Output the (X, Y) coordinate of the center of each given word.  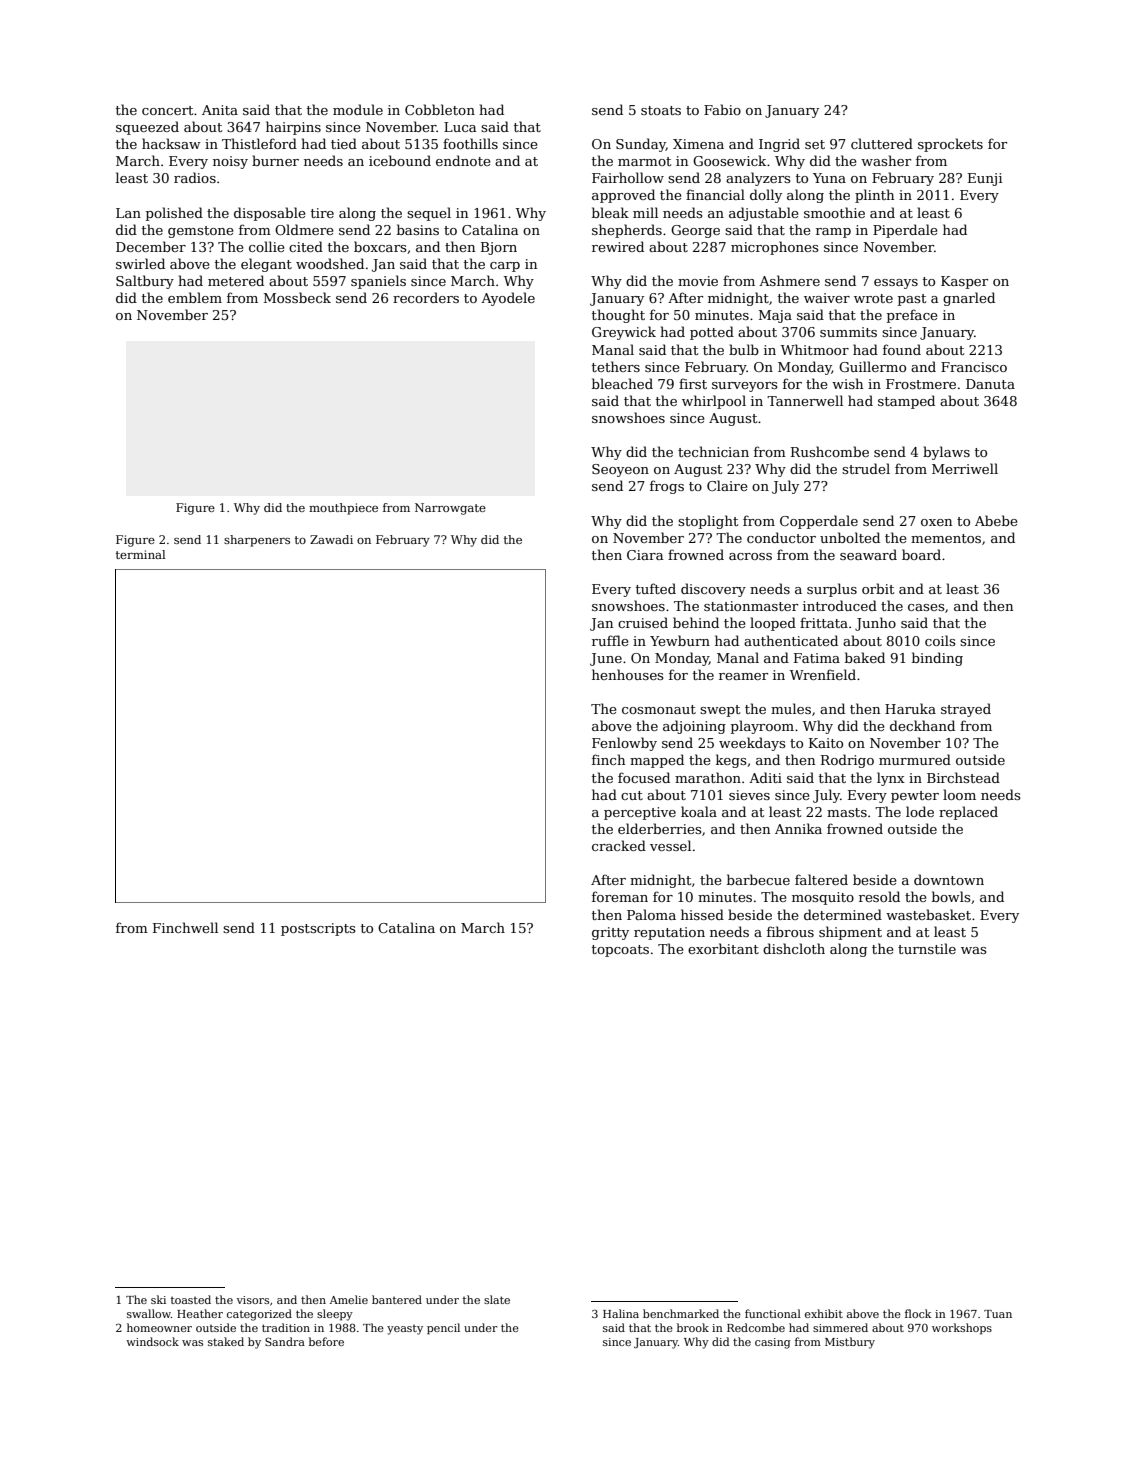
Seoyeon (620, 470)
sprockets (950, 145)
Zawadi (331, 539)
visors (253, 1300)
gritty (610, 933)
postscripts (318, 929)
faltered (821, 879)
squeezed (147, 128)
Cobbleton (440, 109)
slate (497, 1299)
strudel (866, 468)
